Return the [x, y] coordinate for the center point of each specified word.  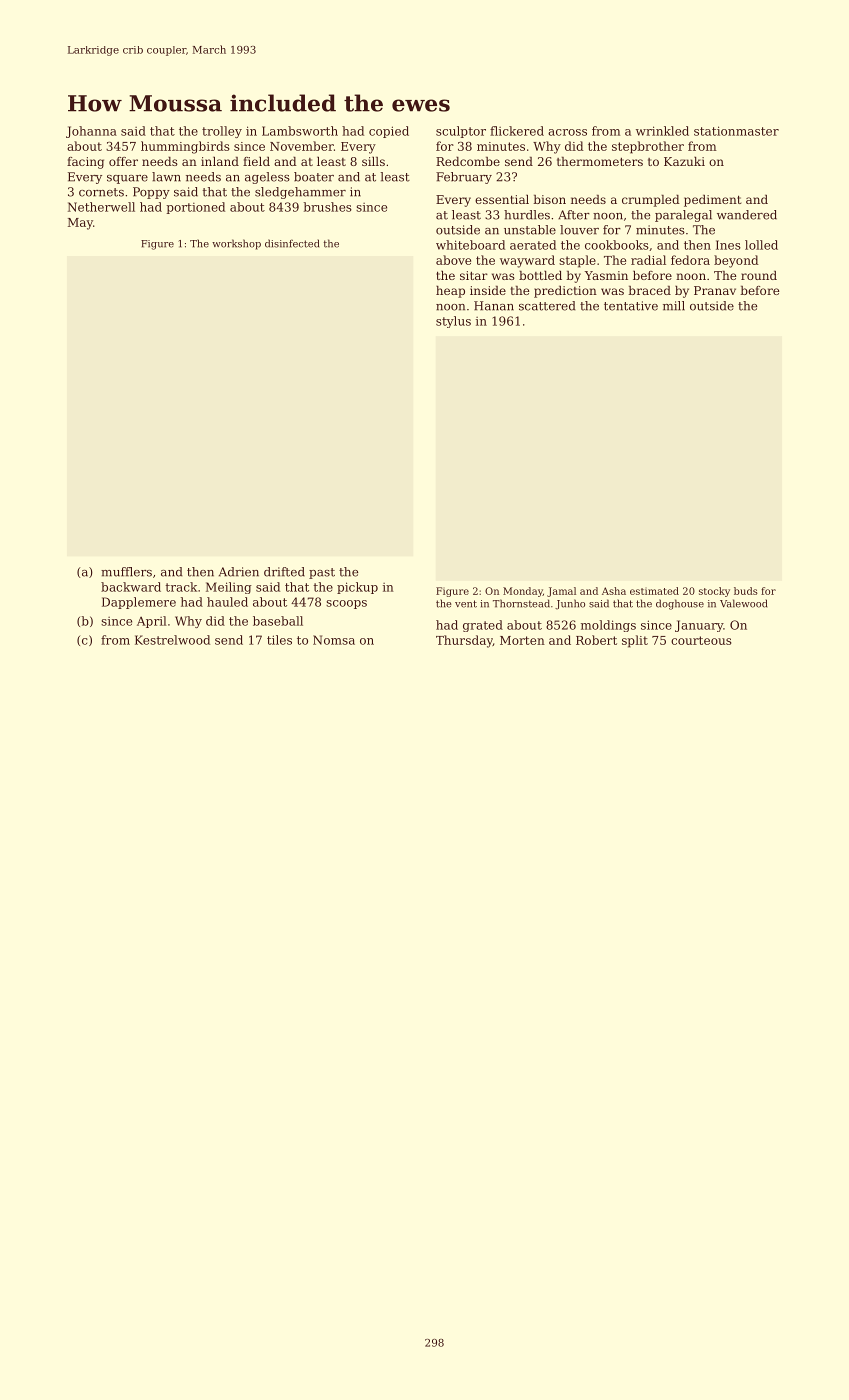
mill [674, 306]
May [80, 224]
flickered [517, 131]
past [322, 573]
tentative [631, 306]
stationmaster [736, 131]
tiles [279, 640]
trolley [222, 132]
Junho [570, 604]
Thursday [464, 641]
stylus [453, 322]
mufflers [126, 572]
